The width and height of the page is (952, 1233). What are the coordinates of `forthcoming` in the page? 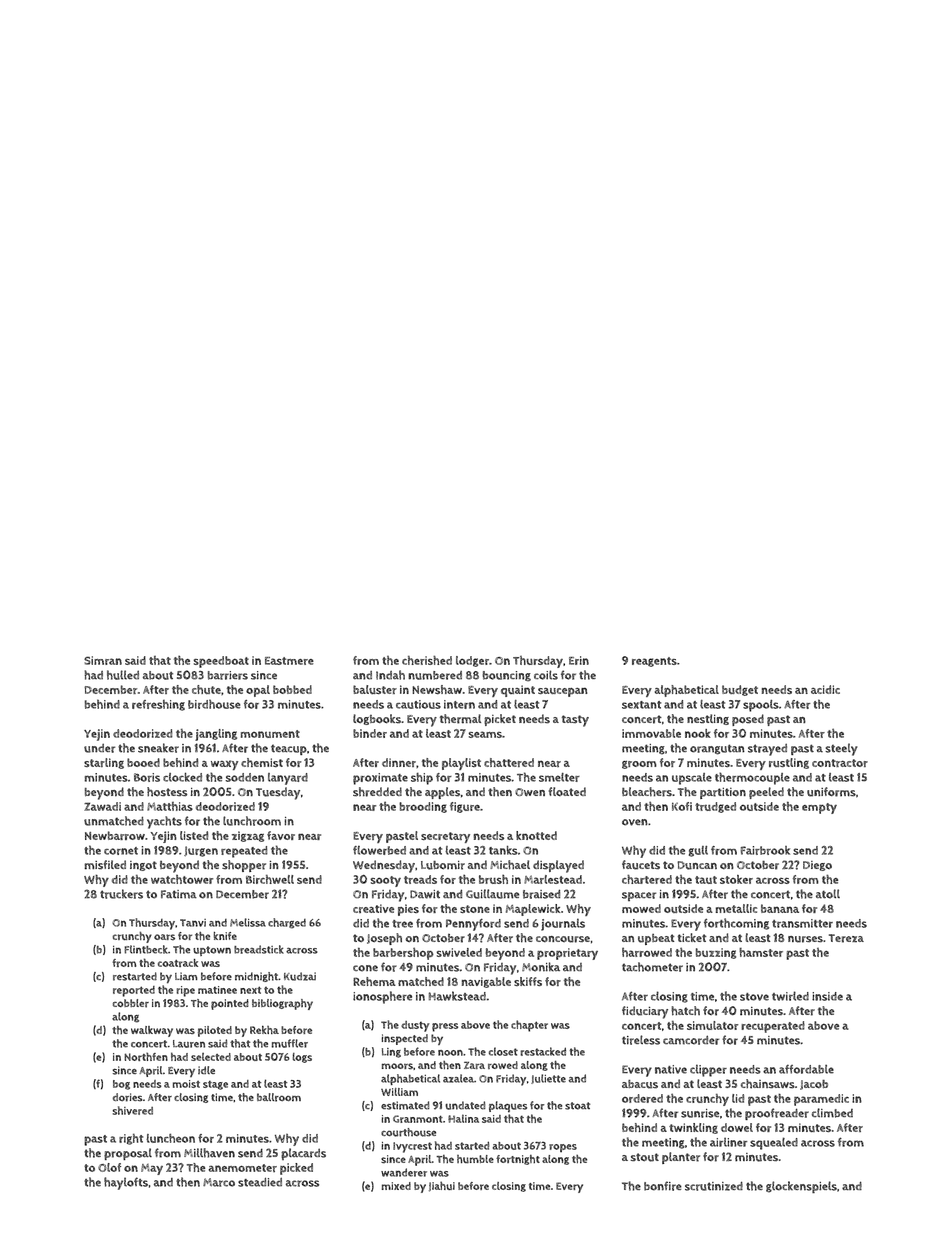 It's located at (736, 924).
